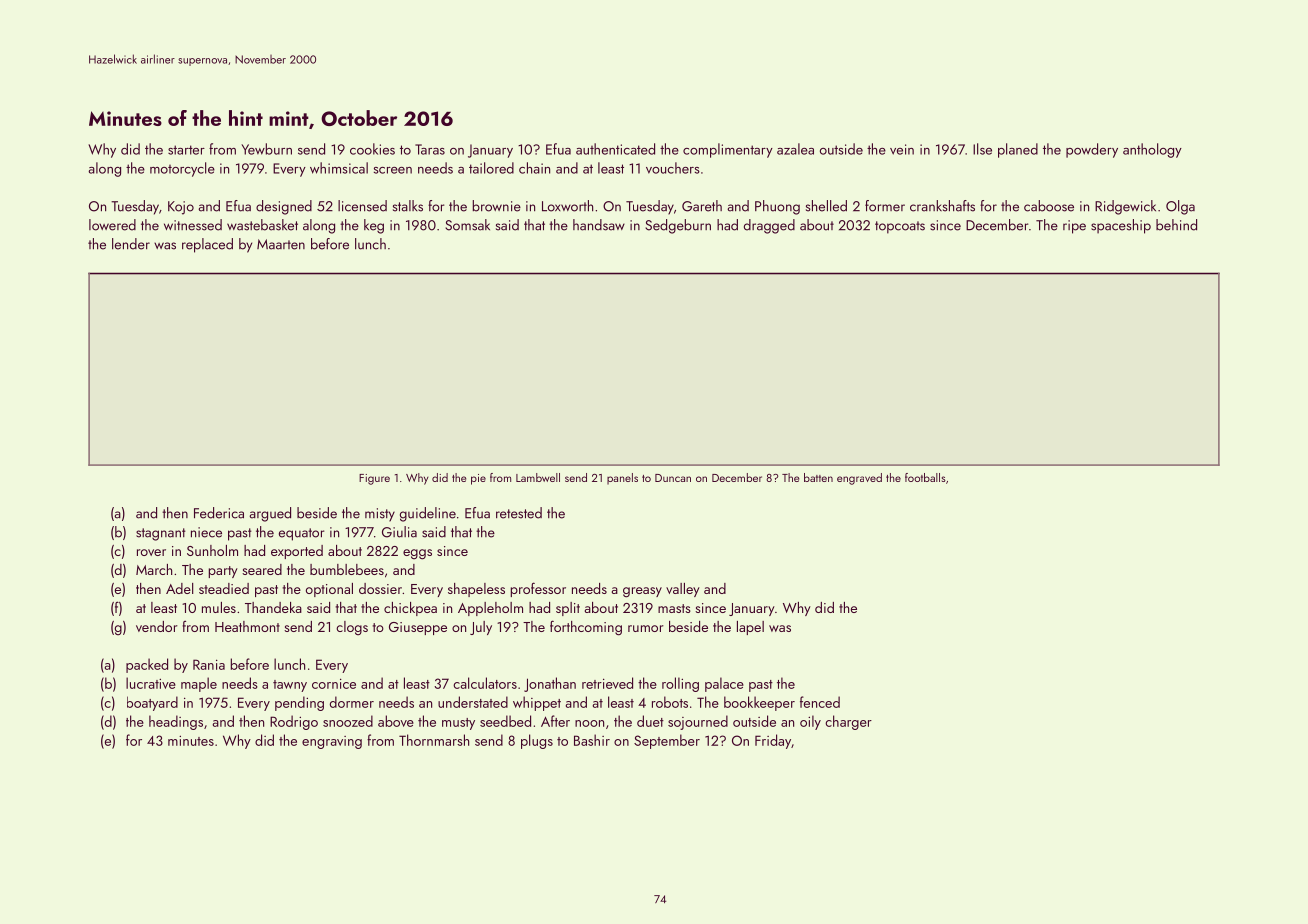 The image size is (1308, 924). What do you see at coordinates (925, 477) in the document?
I see `footballs` at bounding box center [925, 477].
